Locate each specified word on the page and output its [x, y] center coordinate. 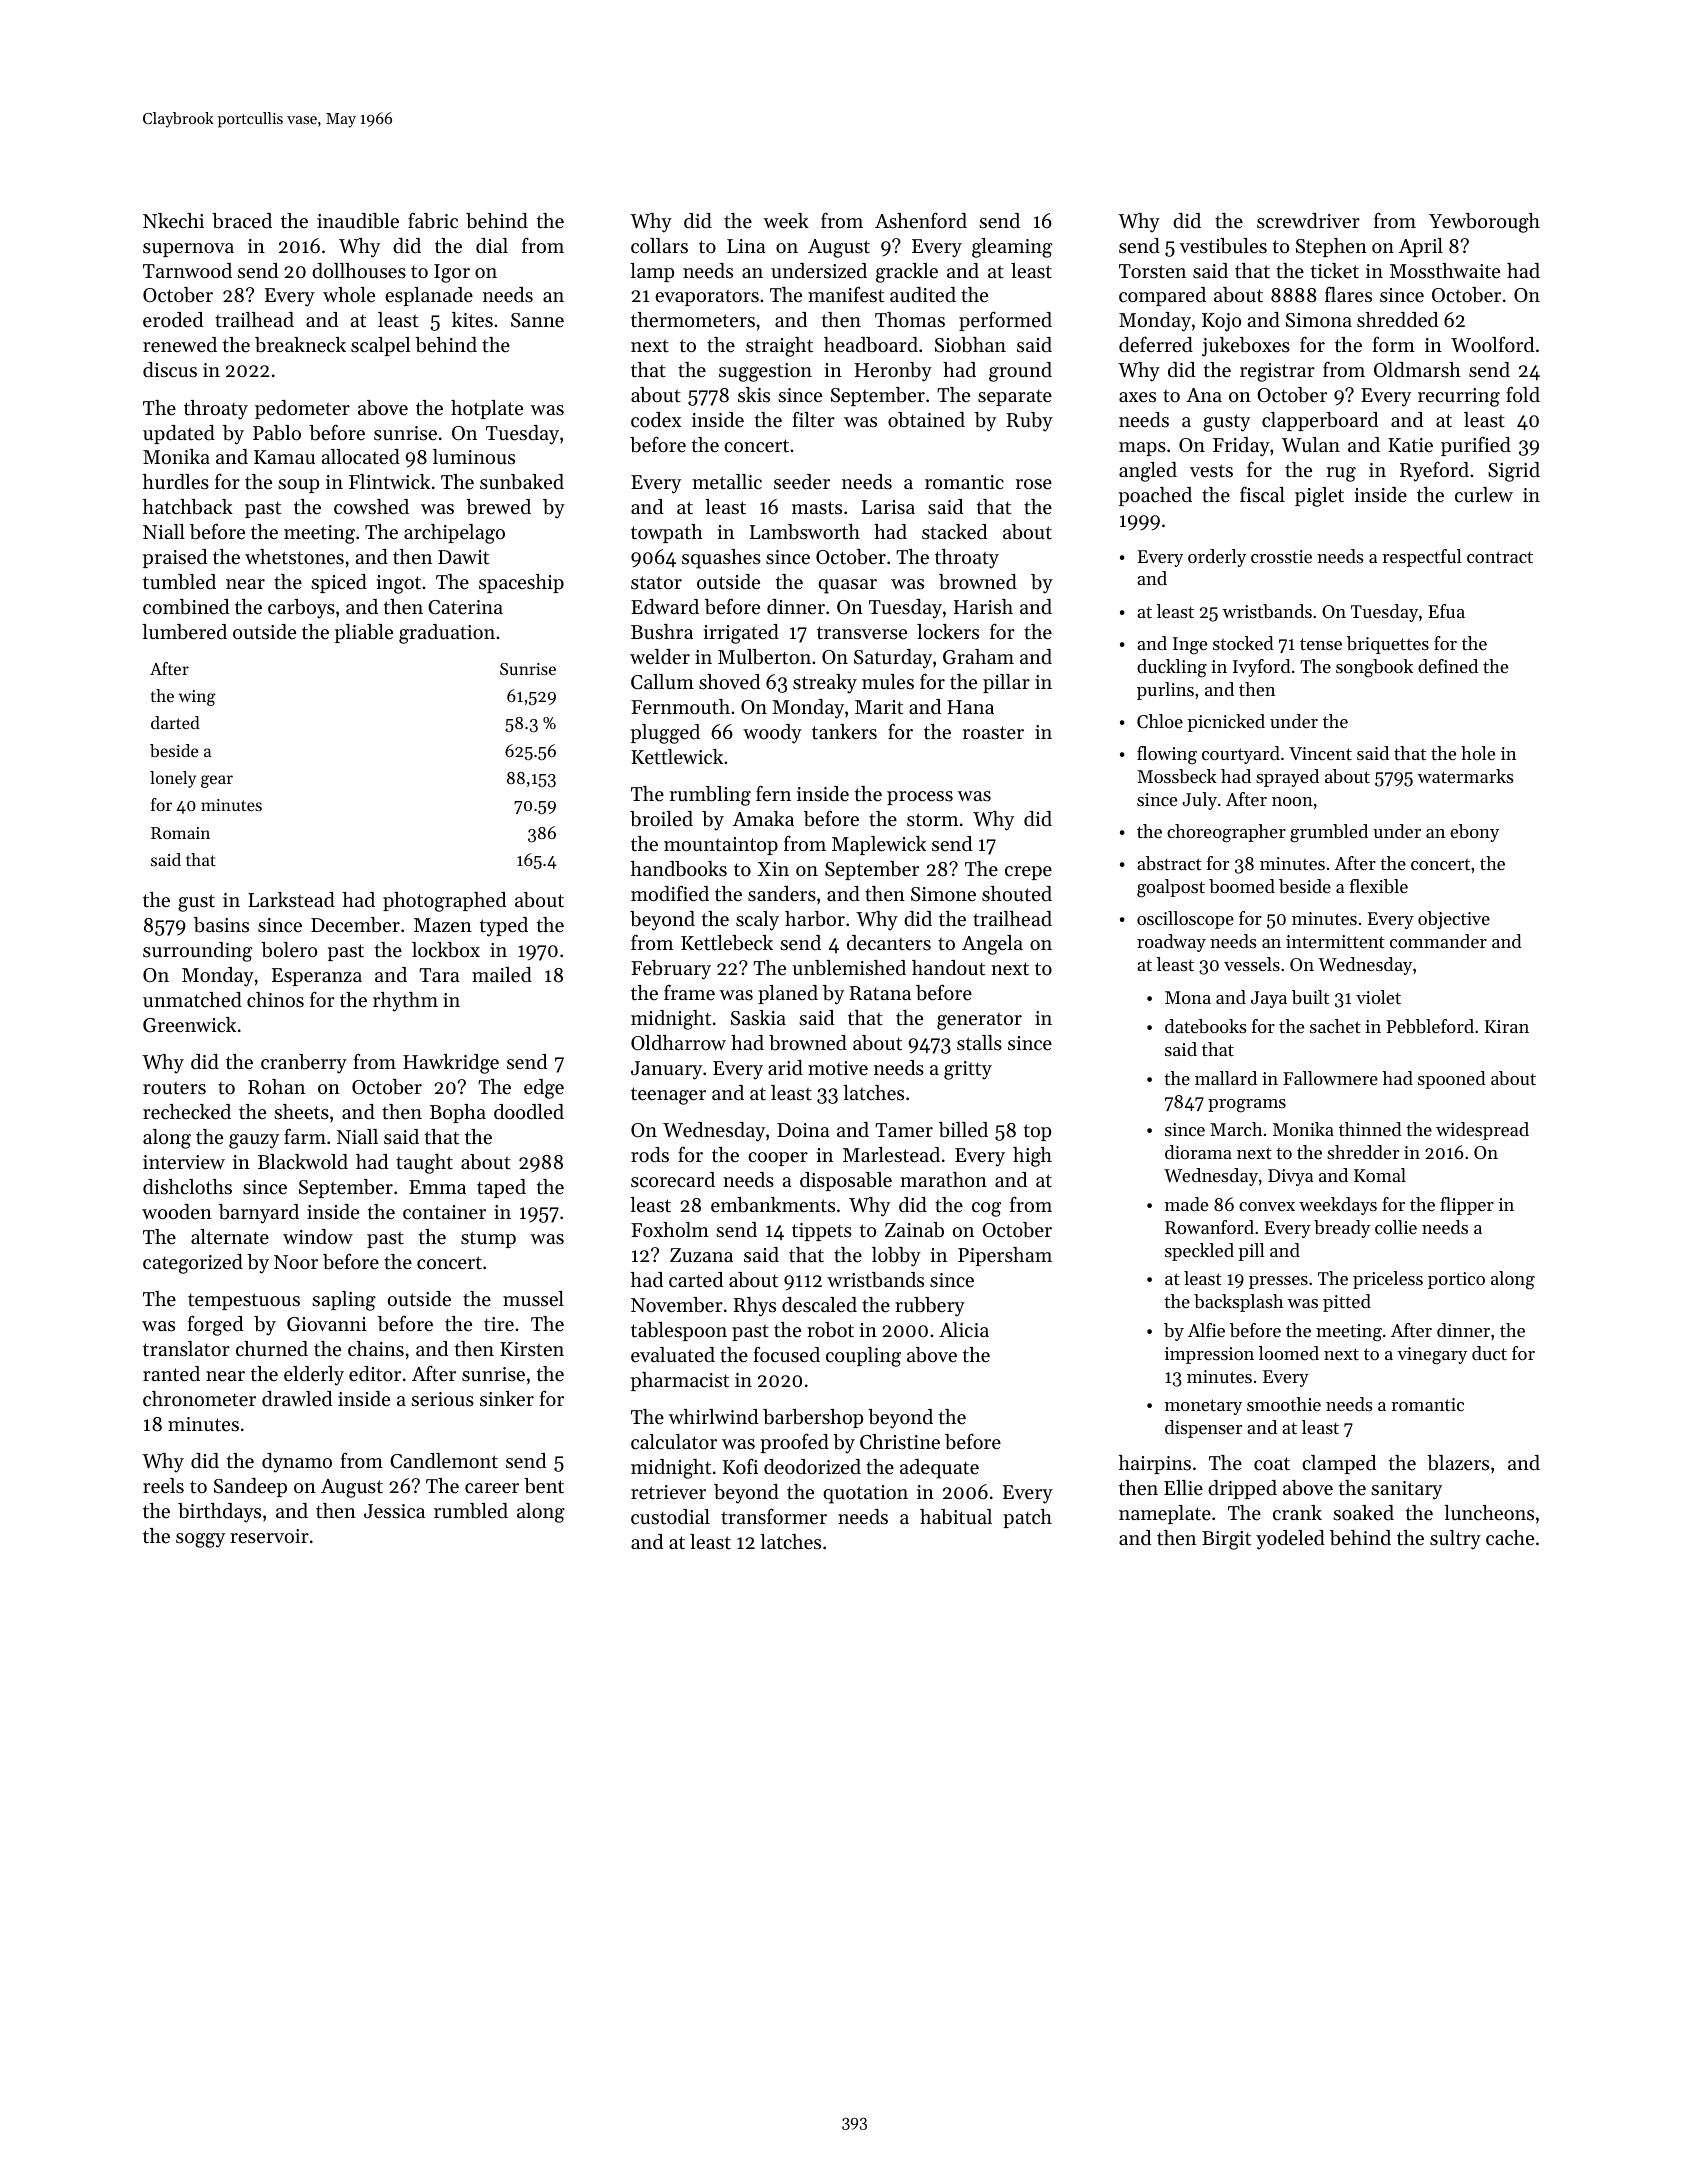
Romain [180, 833]
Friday [1241, 447]
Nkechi [173, 221]
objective [1454, 920]
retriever [668, 1492]
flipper [1467, 1206]
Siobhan [970, 345]
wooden [177, 1212]
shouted [1017, 894]
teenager [668, 1096]
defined [1448, 666]
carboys [301, 609]
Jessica [394, 1511]
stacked [954, 532]
